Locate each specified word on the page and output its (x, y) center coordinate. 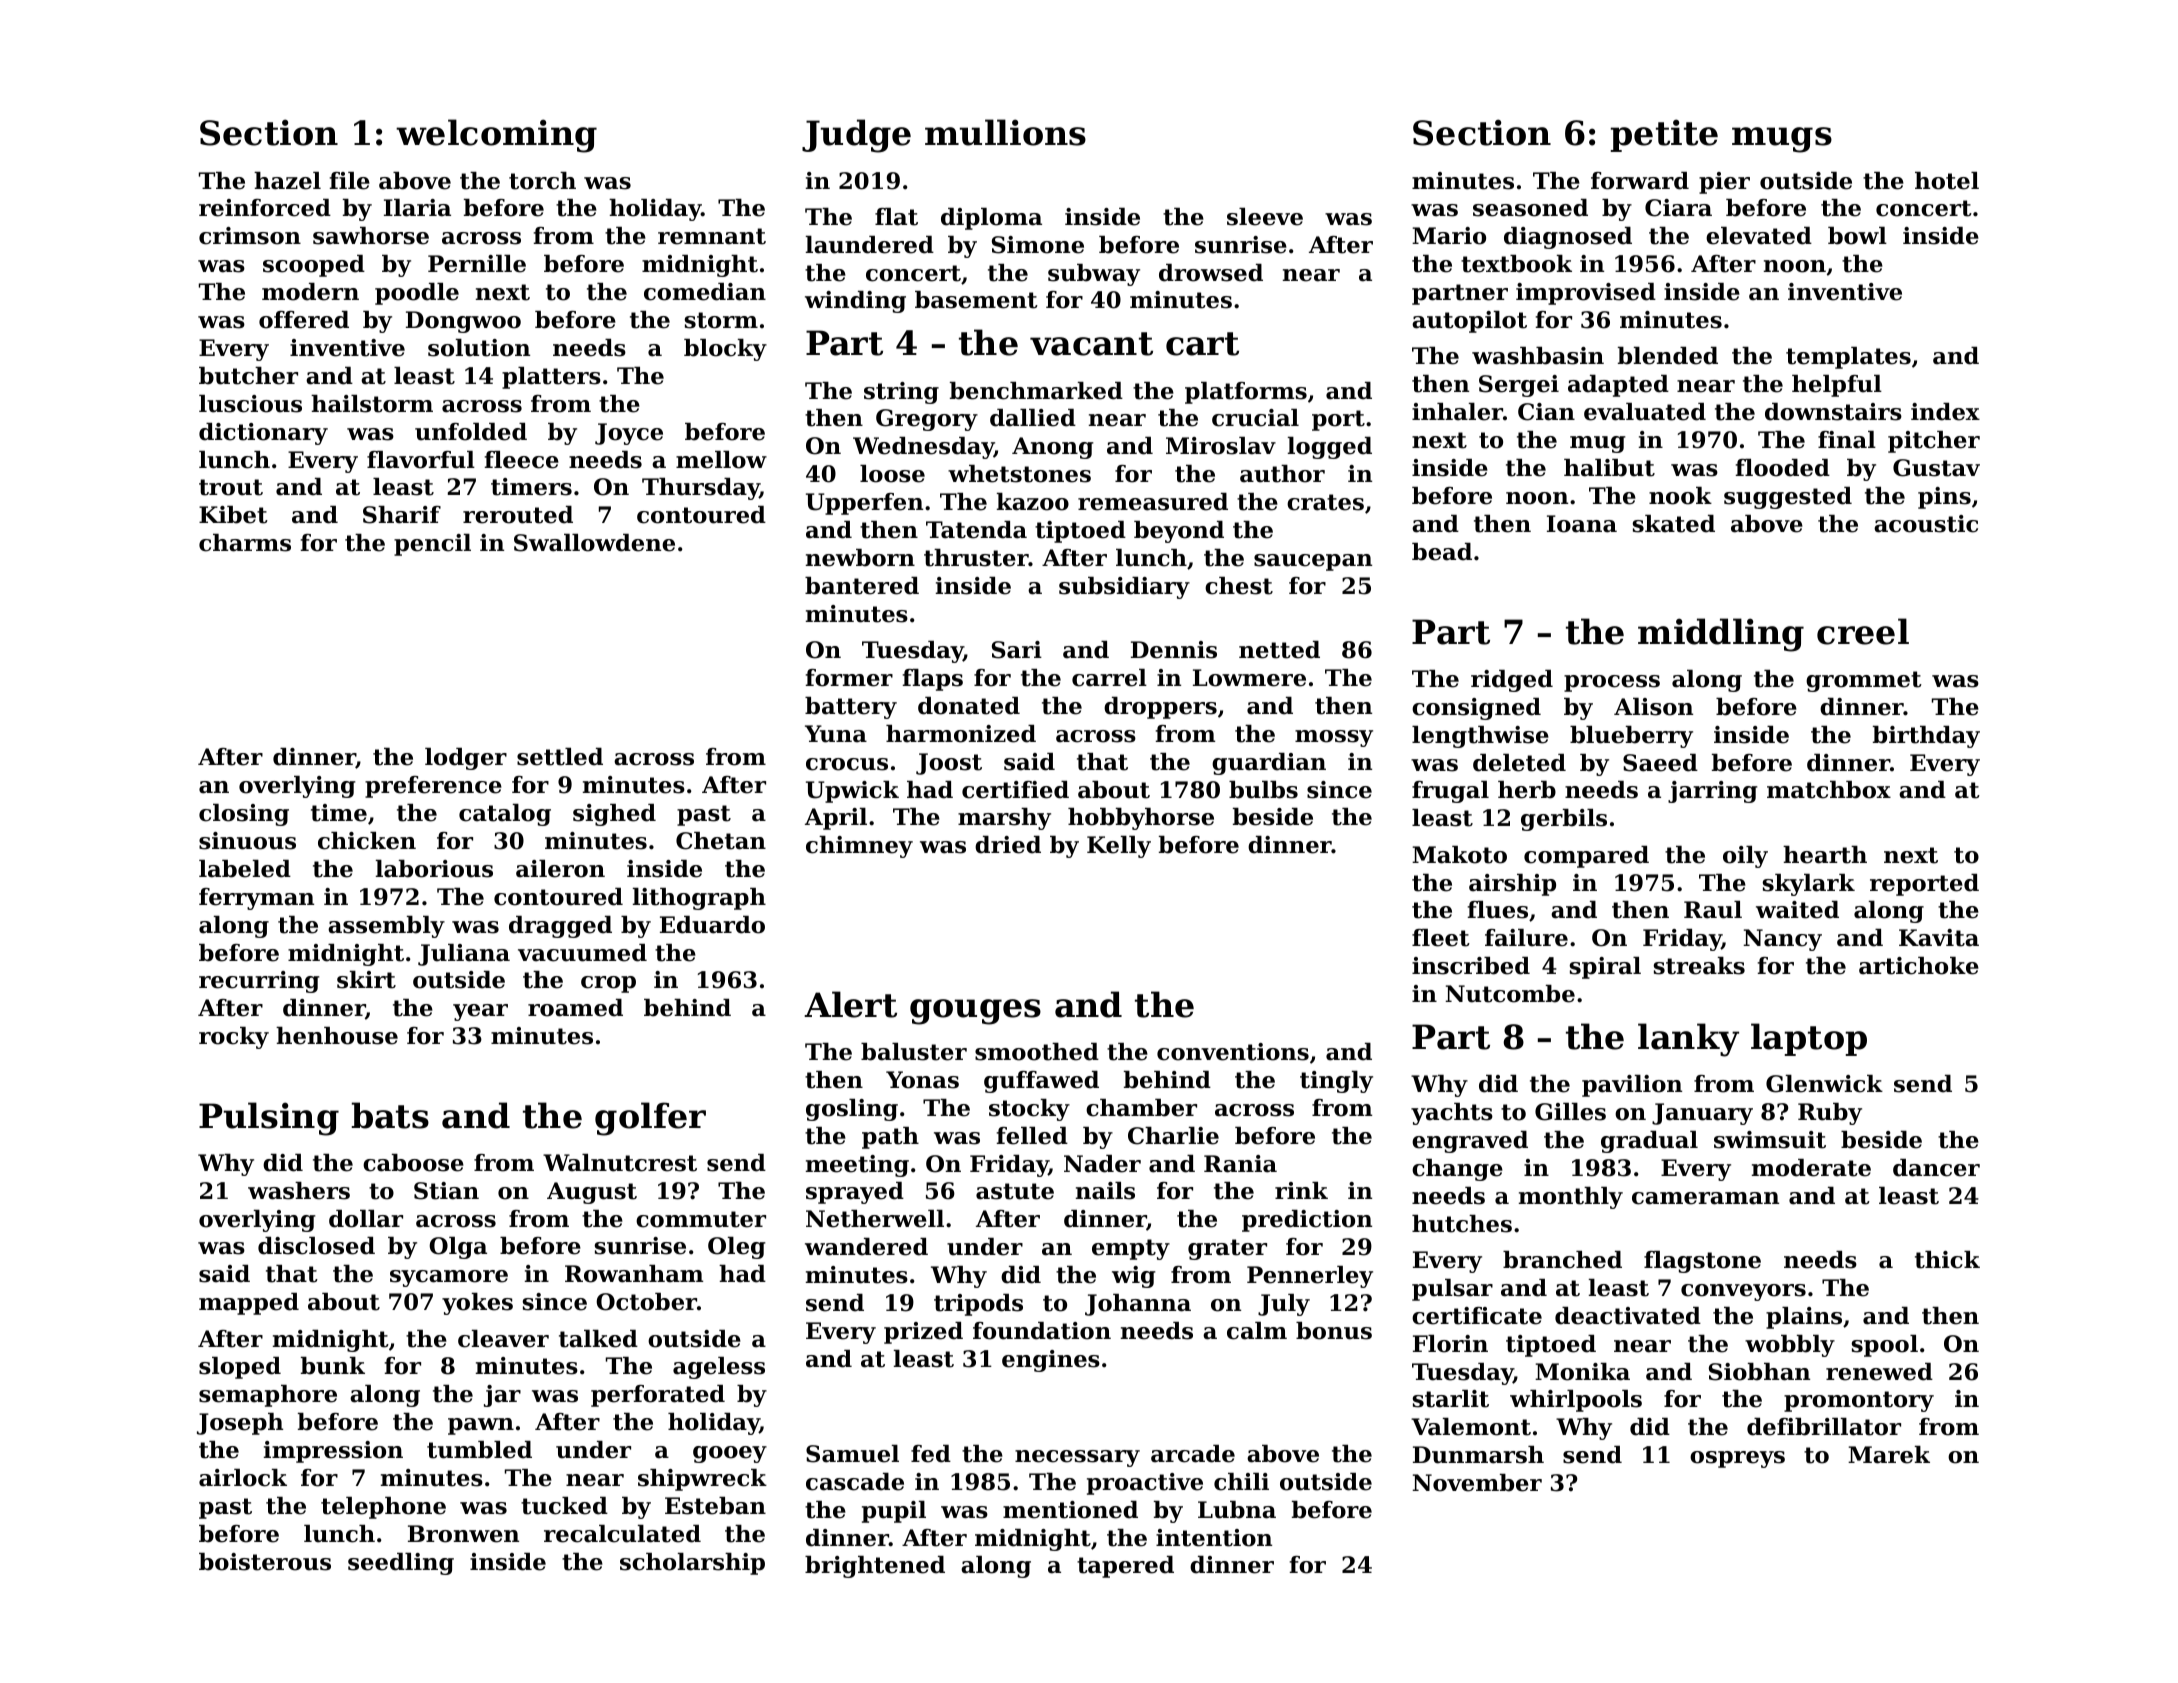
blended (1668, 356)
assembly (386, 927)
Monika (1582, 1372)
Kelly (1119, 847)
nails (1105, 1191)
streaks (1699, 966)
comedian (705, 292)
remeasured (1153, 502)
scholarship (692, 1564)
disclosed (316, 1246)
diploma (991, 219)
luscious (250, 404)
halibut (1609, 468)
